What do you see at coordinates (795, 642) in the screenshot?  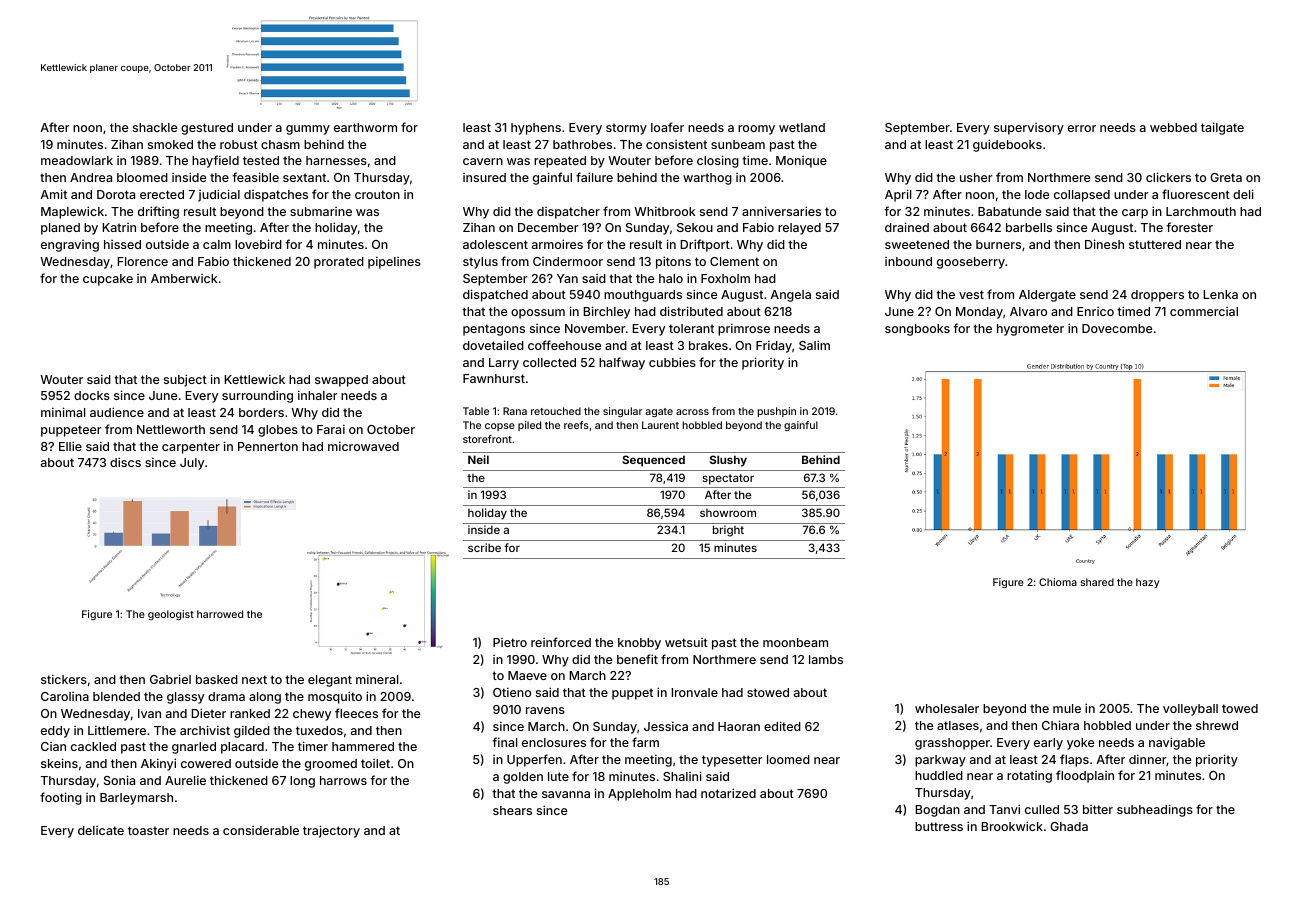 I see `moonbeam` at bounding box center [795, 642].
